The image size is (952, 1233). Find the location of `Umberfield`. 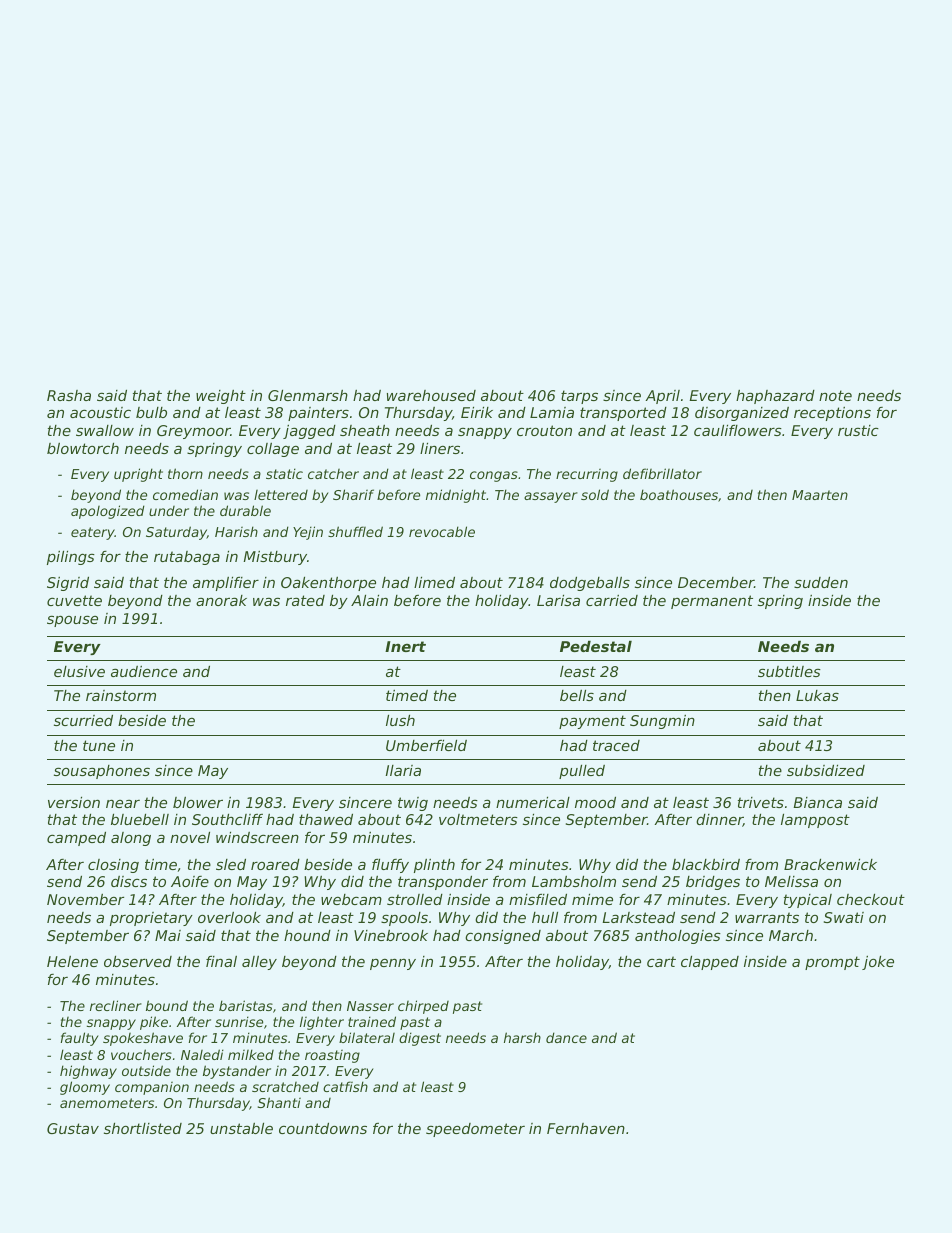

Umberfield is located at coordinates (426, 745).
